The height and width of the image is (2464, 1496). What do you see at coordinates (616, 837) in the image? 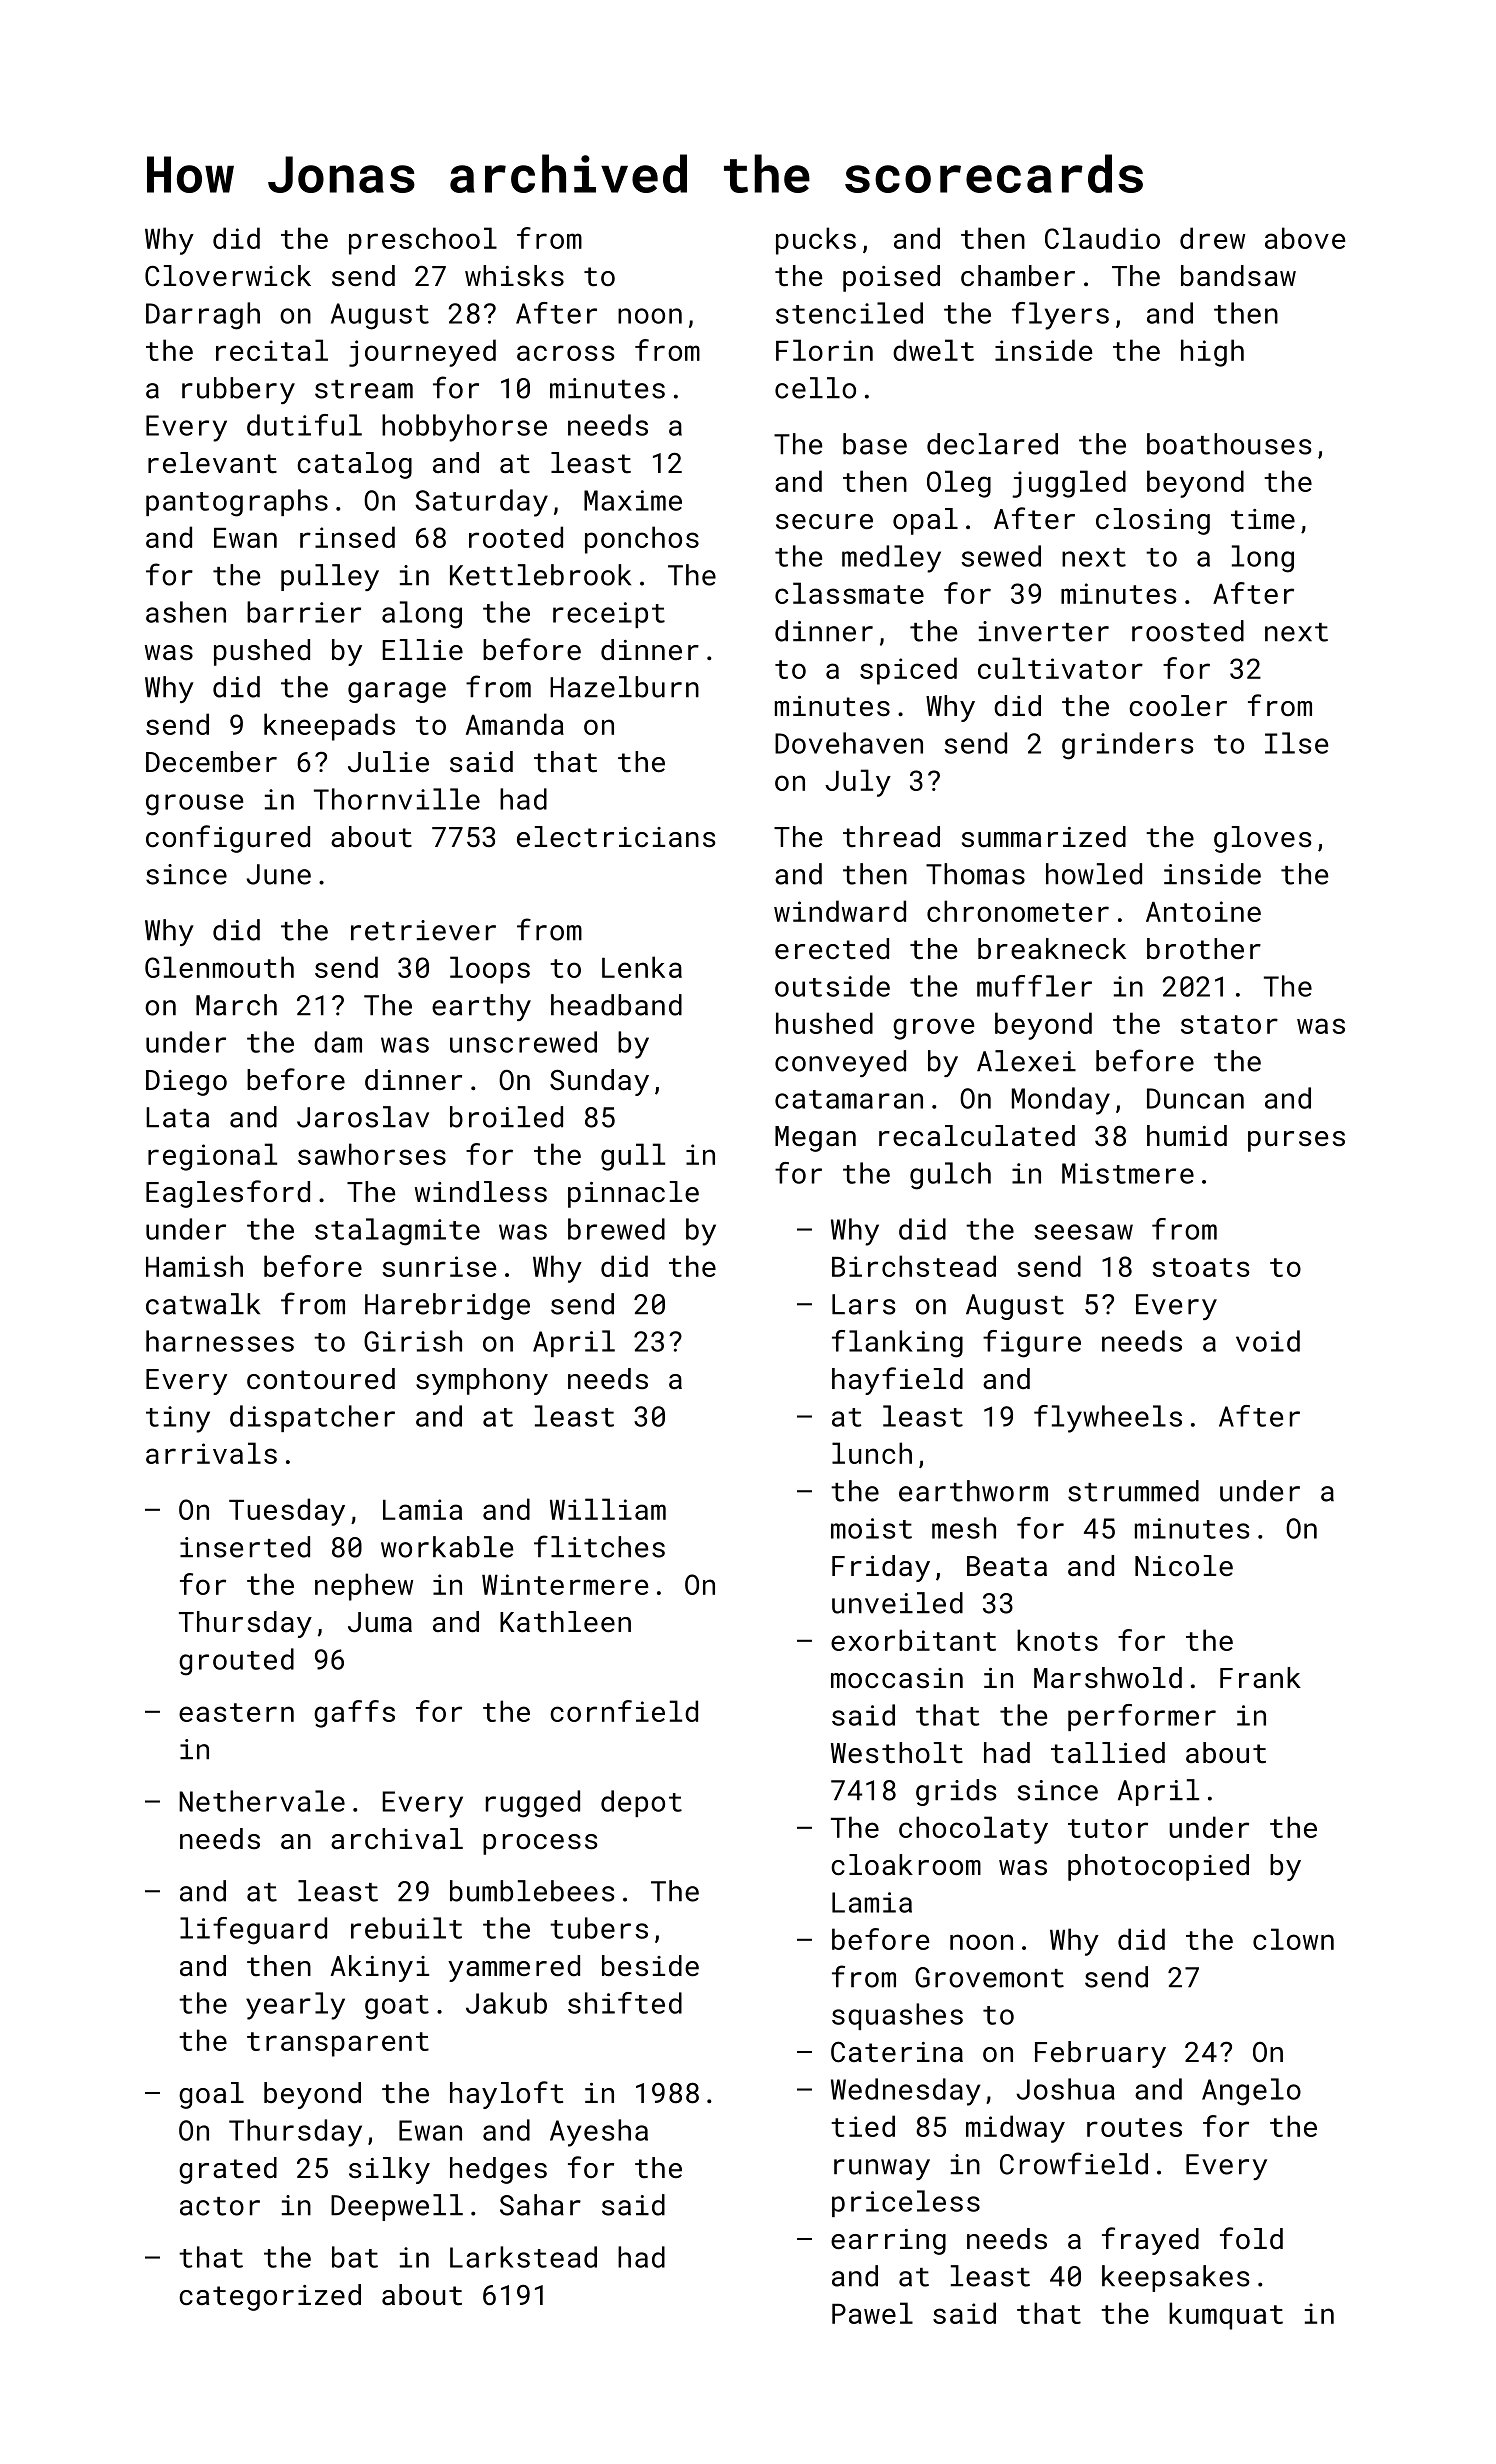
I see `electricians` at bounding box center [616, 837].
